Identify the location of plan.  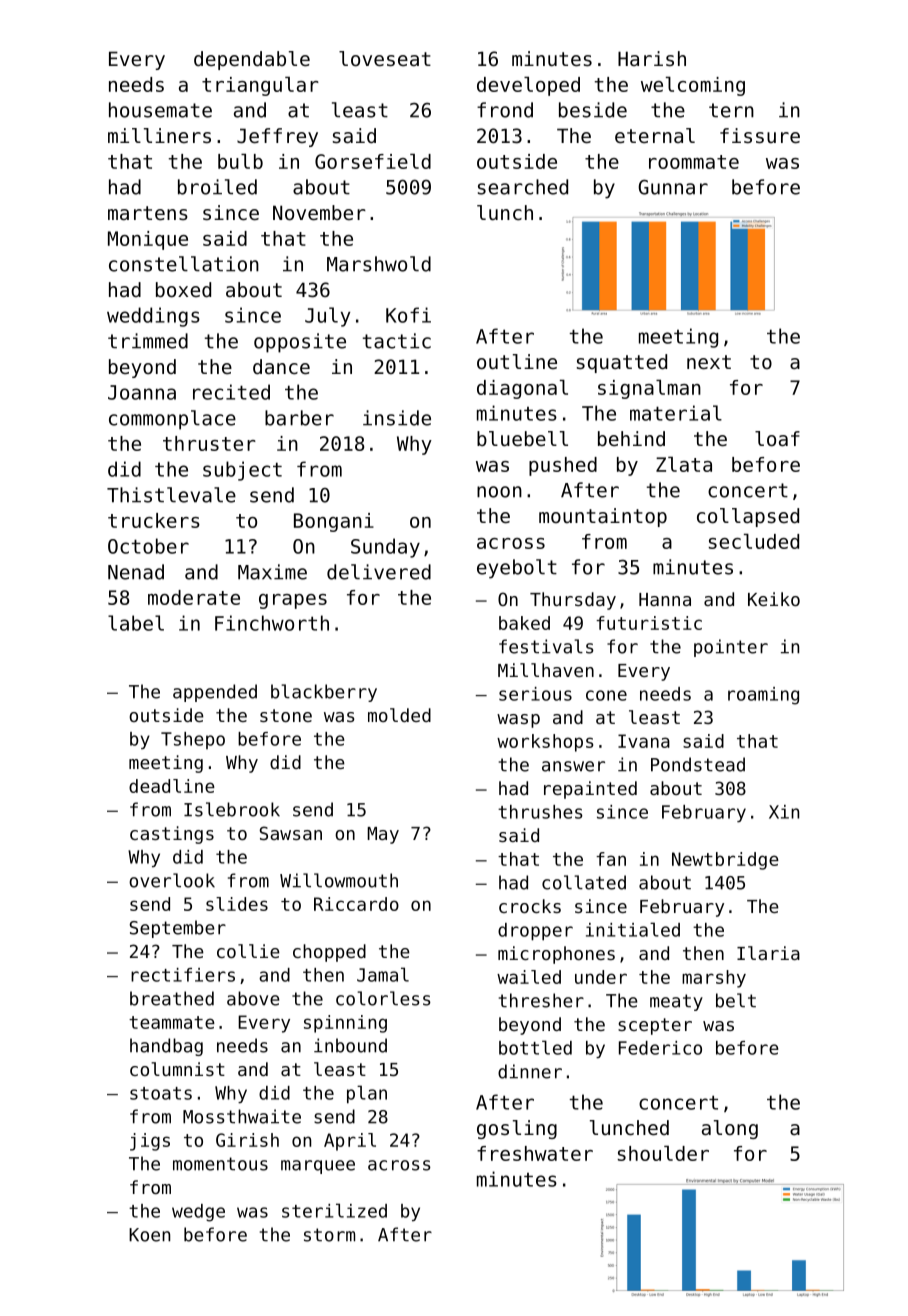
(367, 1094).
